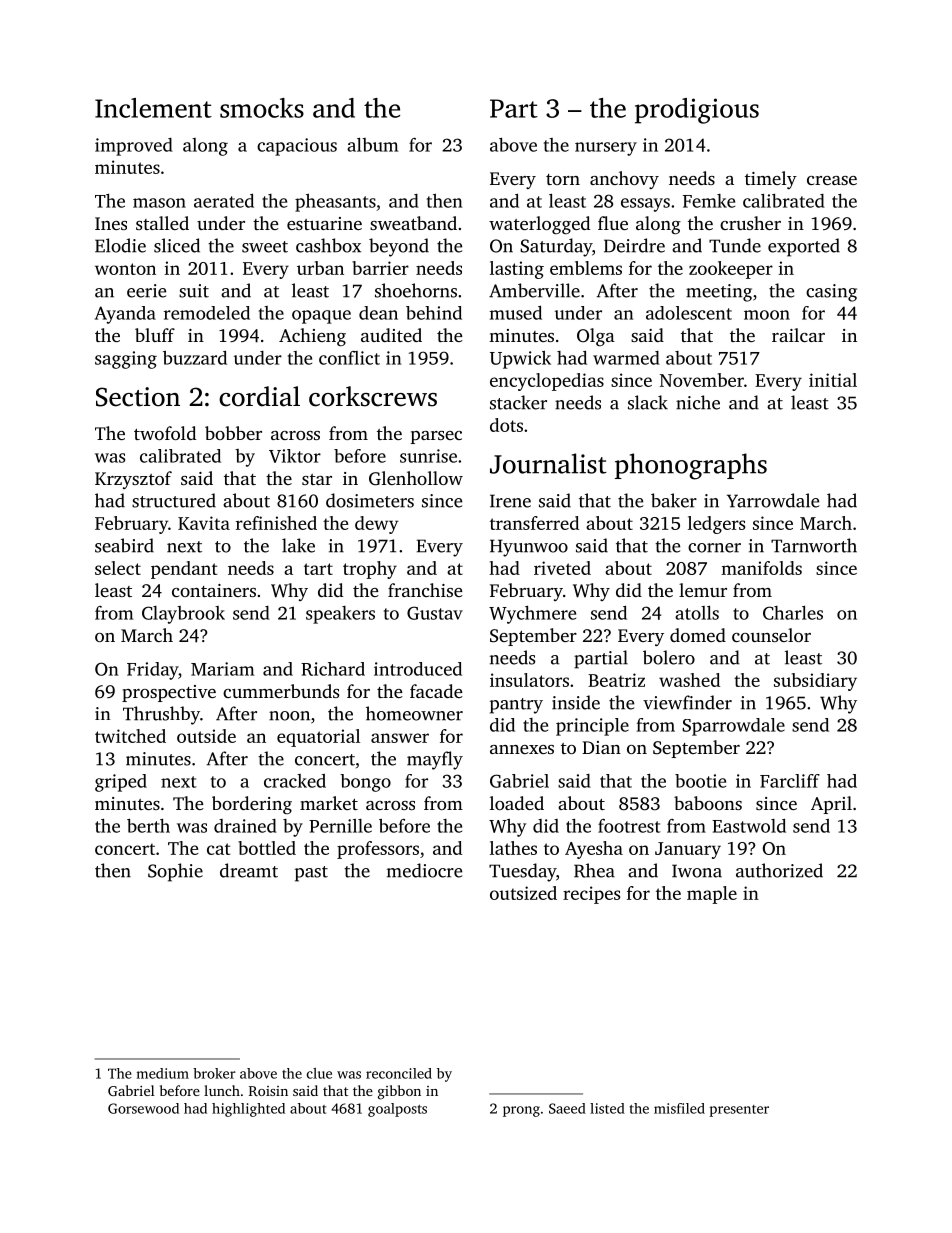 The height and width of the screenshot is (1233, 952). Describe the element at coordinates (779, 870) in the screenshot. I see `authorized` at that location.
